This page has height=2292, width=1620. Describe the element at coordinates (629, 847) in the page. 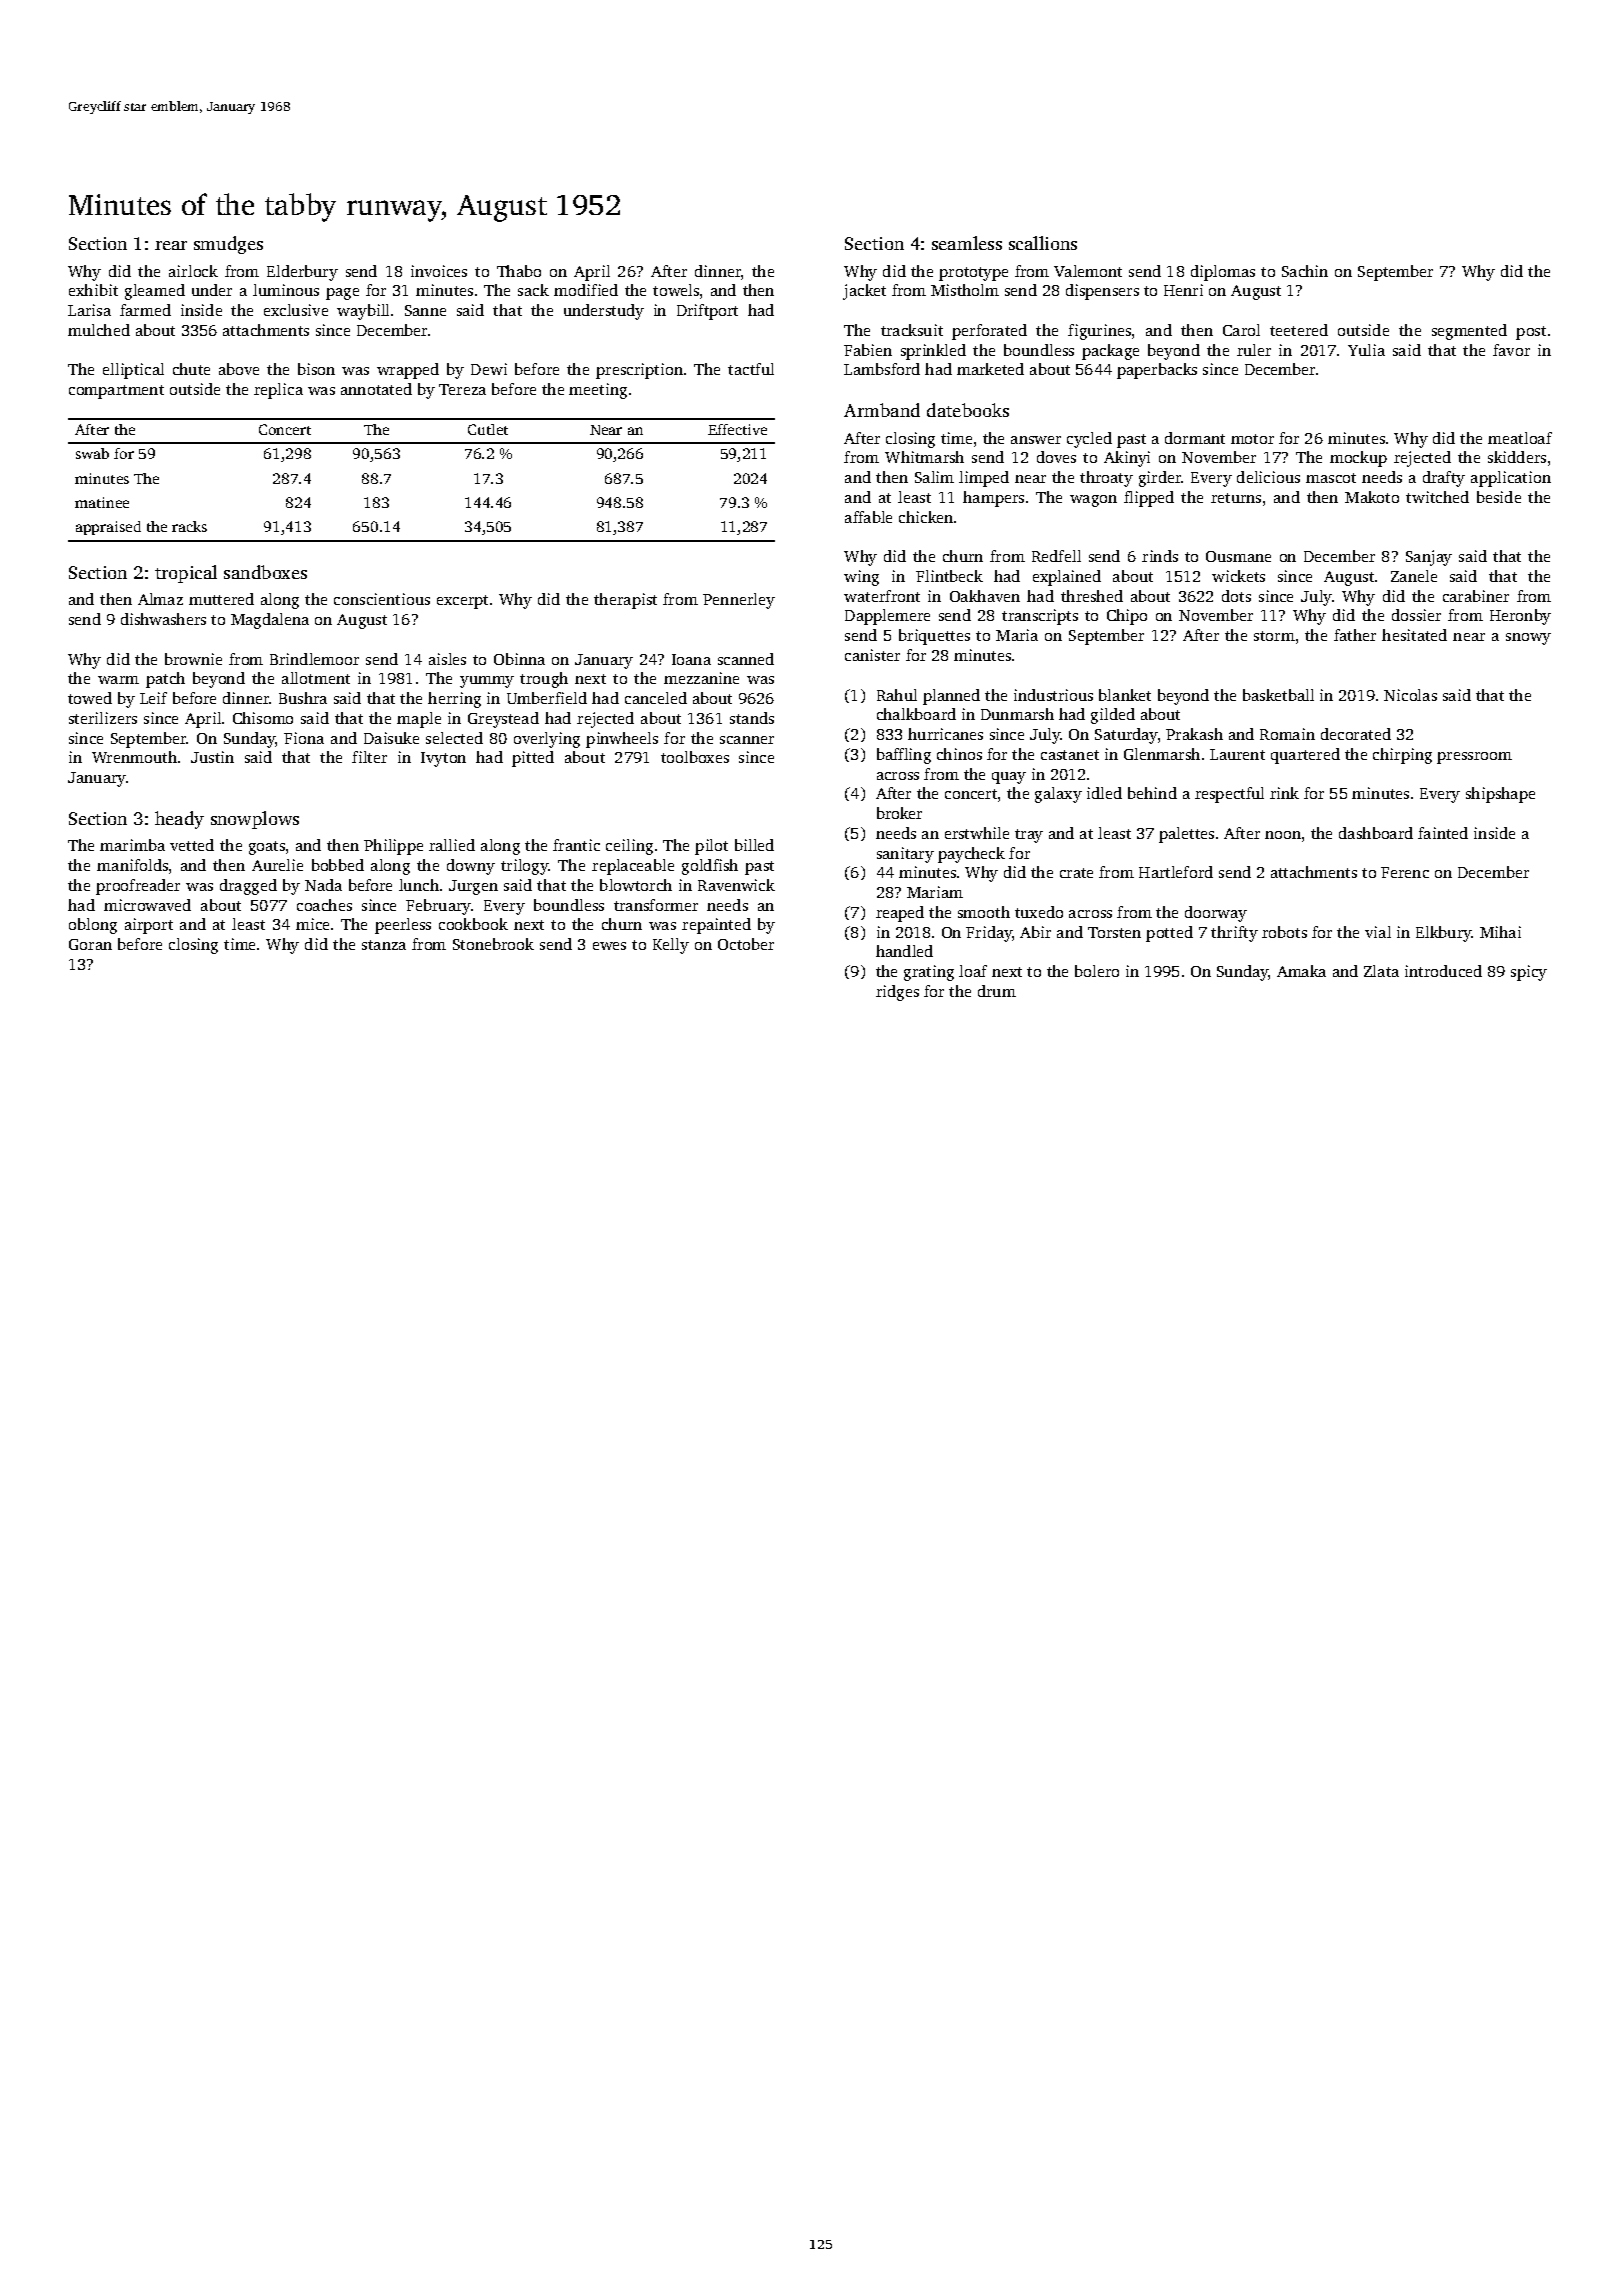

I see `ceiling` at that location.
